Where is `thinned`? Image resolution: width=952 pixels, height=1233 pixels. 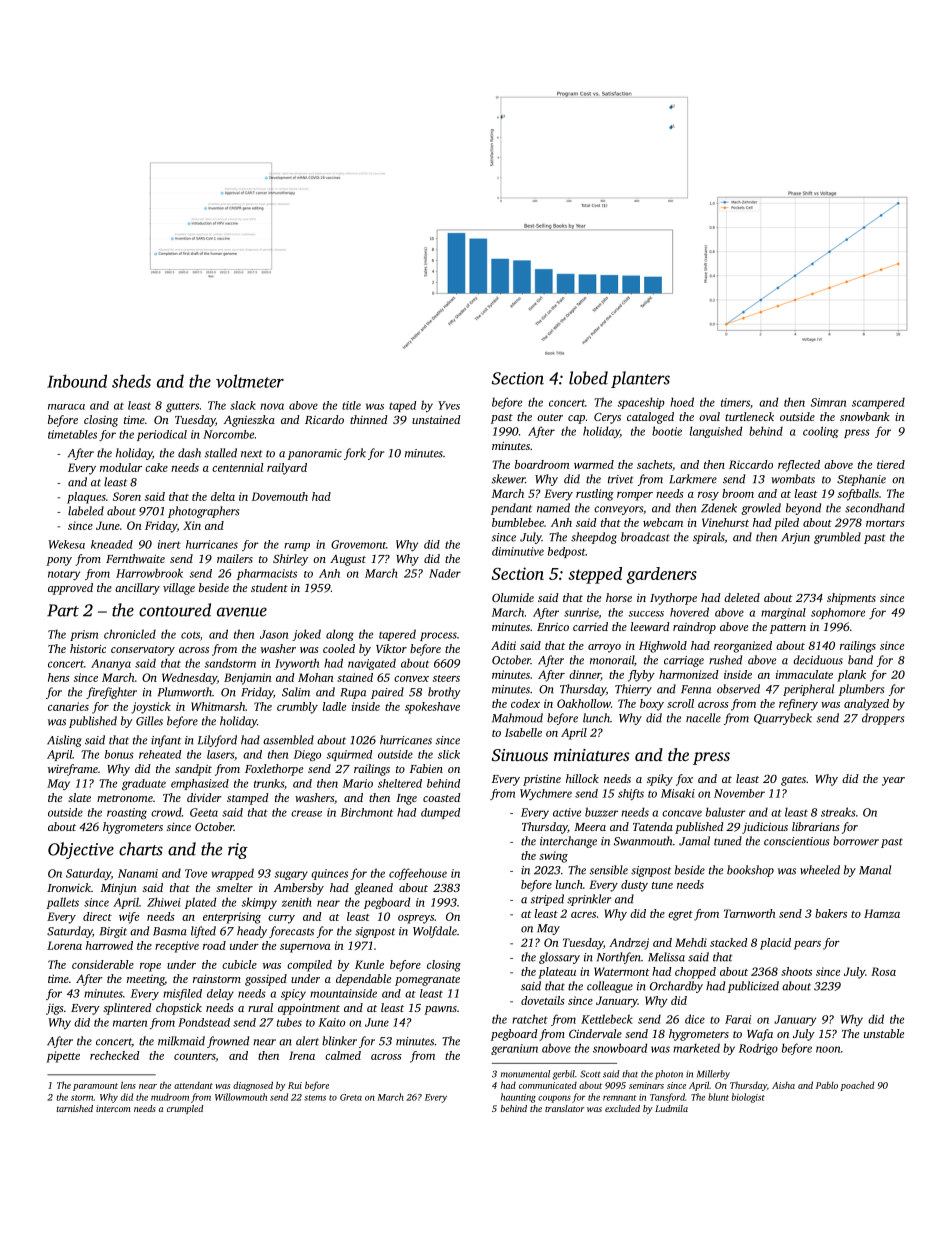 thinned is located at coordinates (369, 419).
